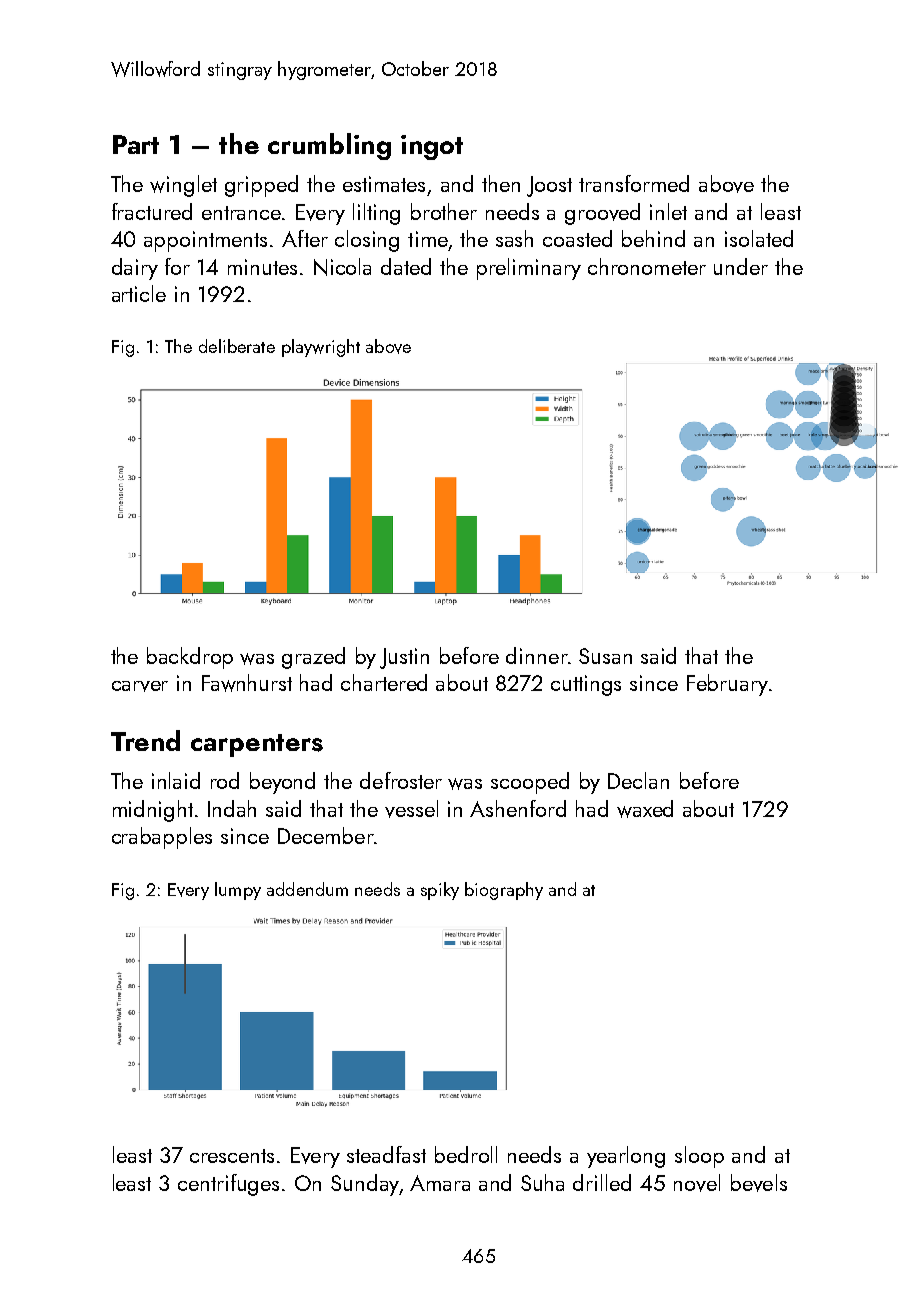 This screenshot has height=1314, width=924. Describe the element at coordinates (190, 658) in the screenshot. I see `backdrop` at that location.
